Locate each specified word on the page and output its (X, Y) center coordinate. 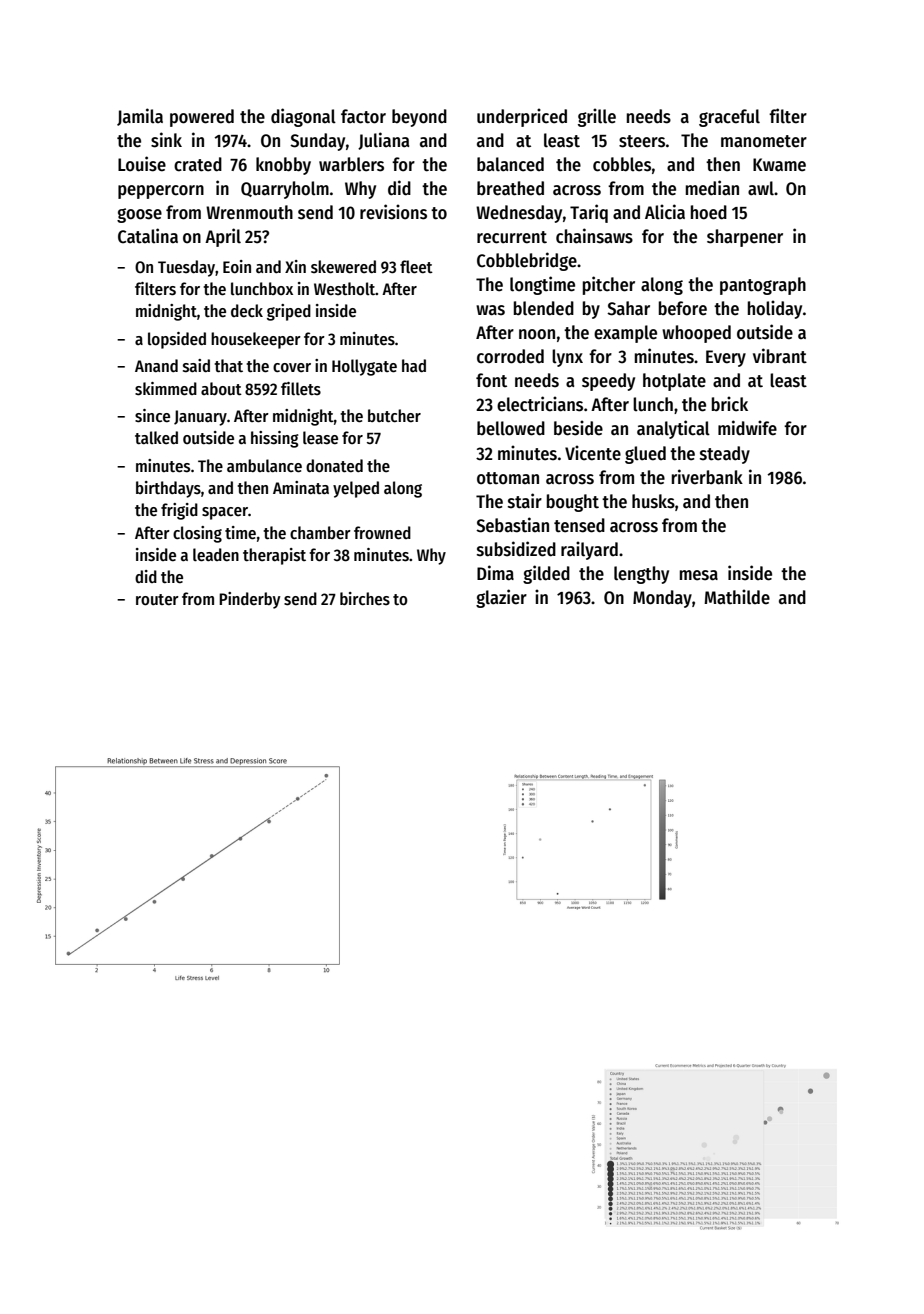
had (414, 366)
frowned (382, 533)
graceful (729, 118)
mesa (699, 575)
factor (363, 116)
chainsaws (594, 236)
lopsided (177, 340)
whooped (696, 334)
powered (202, 118)
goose (139, 215)
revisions (393, 212)
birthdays (168, 489)
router (157, 600)
